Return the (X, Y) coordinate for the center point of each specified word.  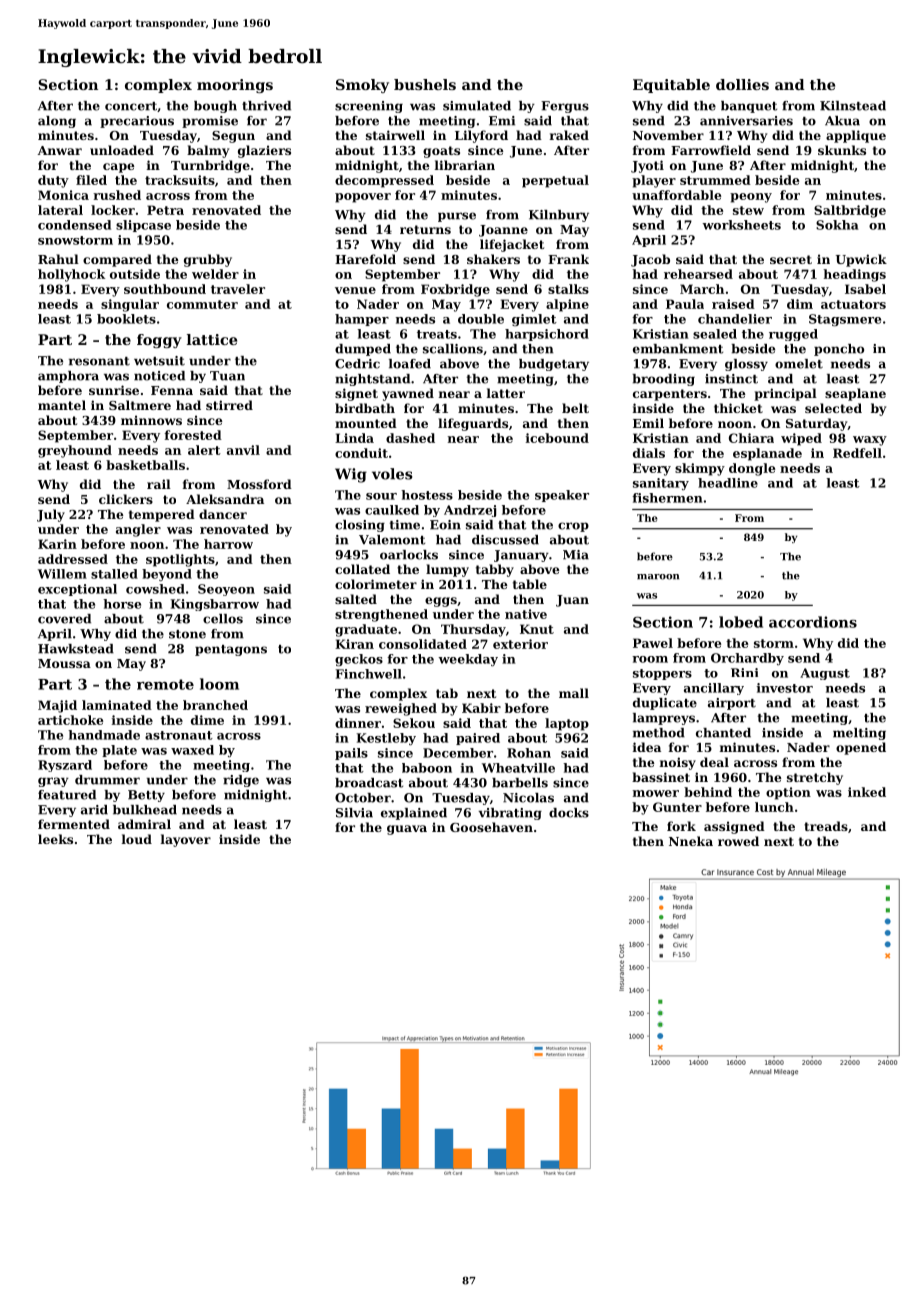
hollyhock (71, 275)
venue (355, 290)
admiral (144, 824)
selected (833, 408)
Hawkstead (76, 649)
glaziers (264, 151)
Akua (842, 121)
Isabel (865, 289)
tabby (495, 570)
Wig (351, 475)
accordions (813, 622)
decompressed (384, 181)
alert (204, 450)
